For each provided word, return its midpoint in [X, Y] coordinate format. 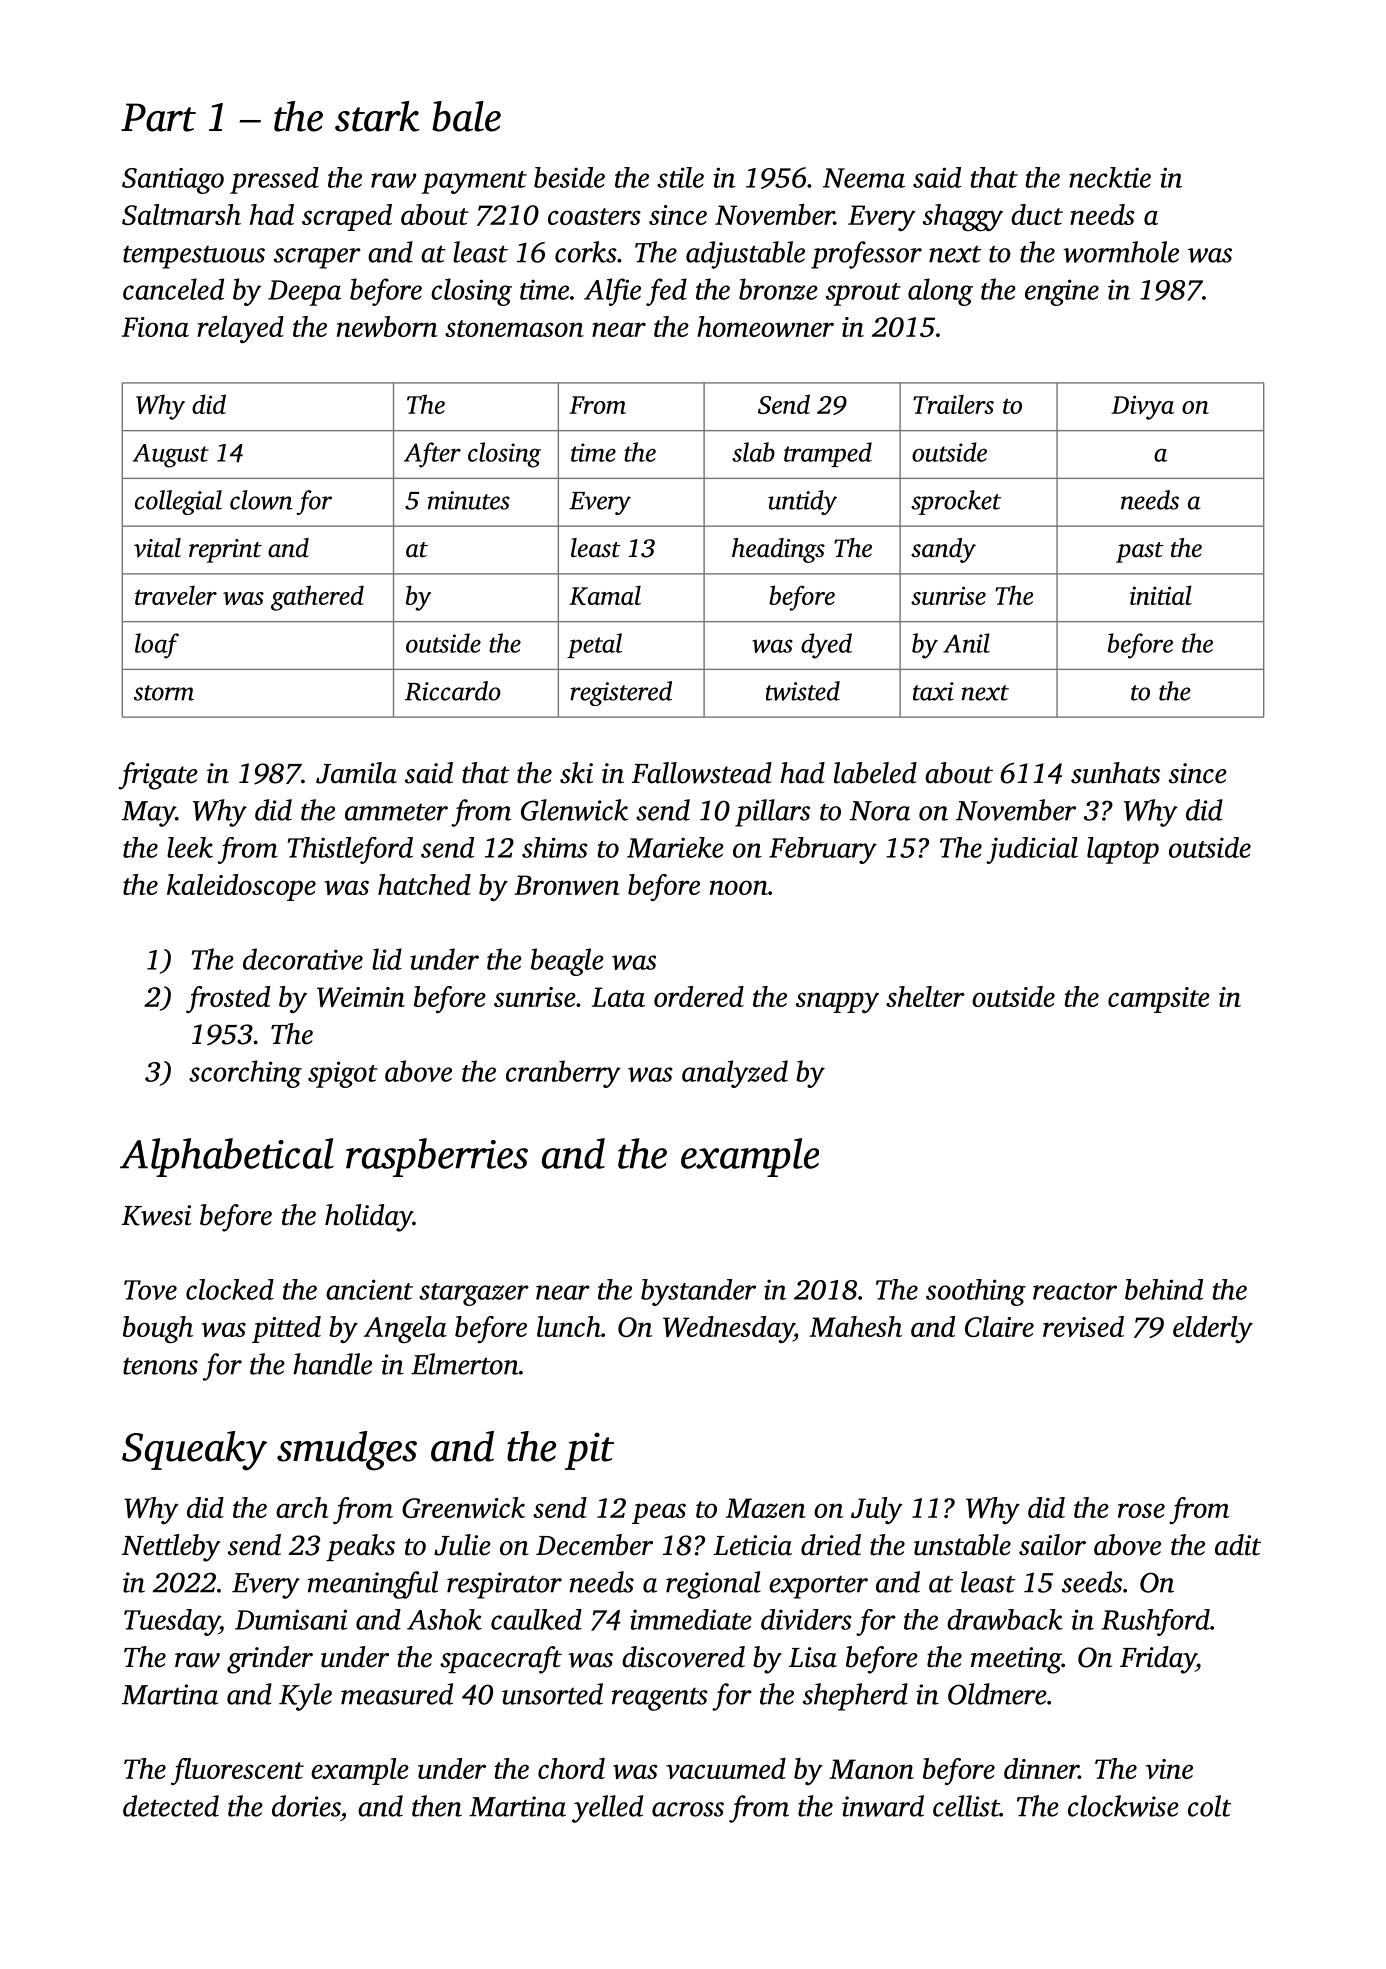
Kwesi [156, 1215]
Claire [999, 1326]
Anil [966, 643]
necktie [1110, 177]
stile [680, 177]
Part [158, 117]
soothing [976, 1292]
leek [190, 847]
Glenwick [574, 810]
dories [306, 1806]
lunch [569, 1326]
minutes [469, 500]
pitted [286, 1329]
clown [261, 500]
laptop [1123, 850]
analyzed [735, 1074]
